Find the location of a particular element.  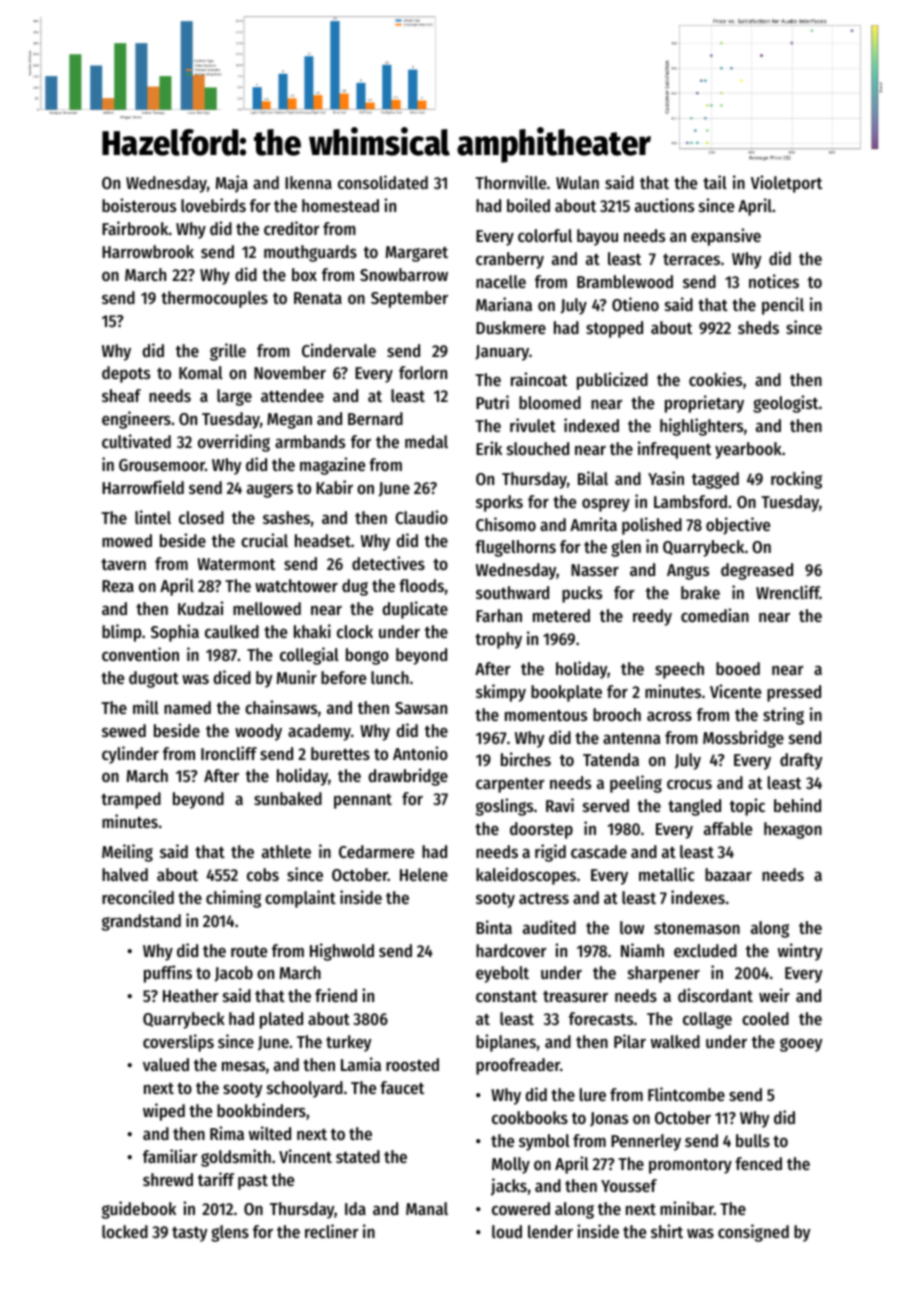

Bramblewood is located at coordinates (625, 281).
